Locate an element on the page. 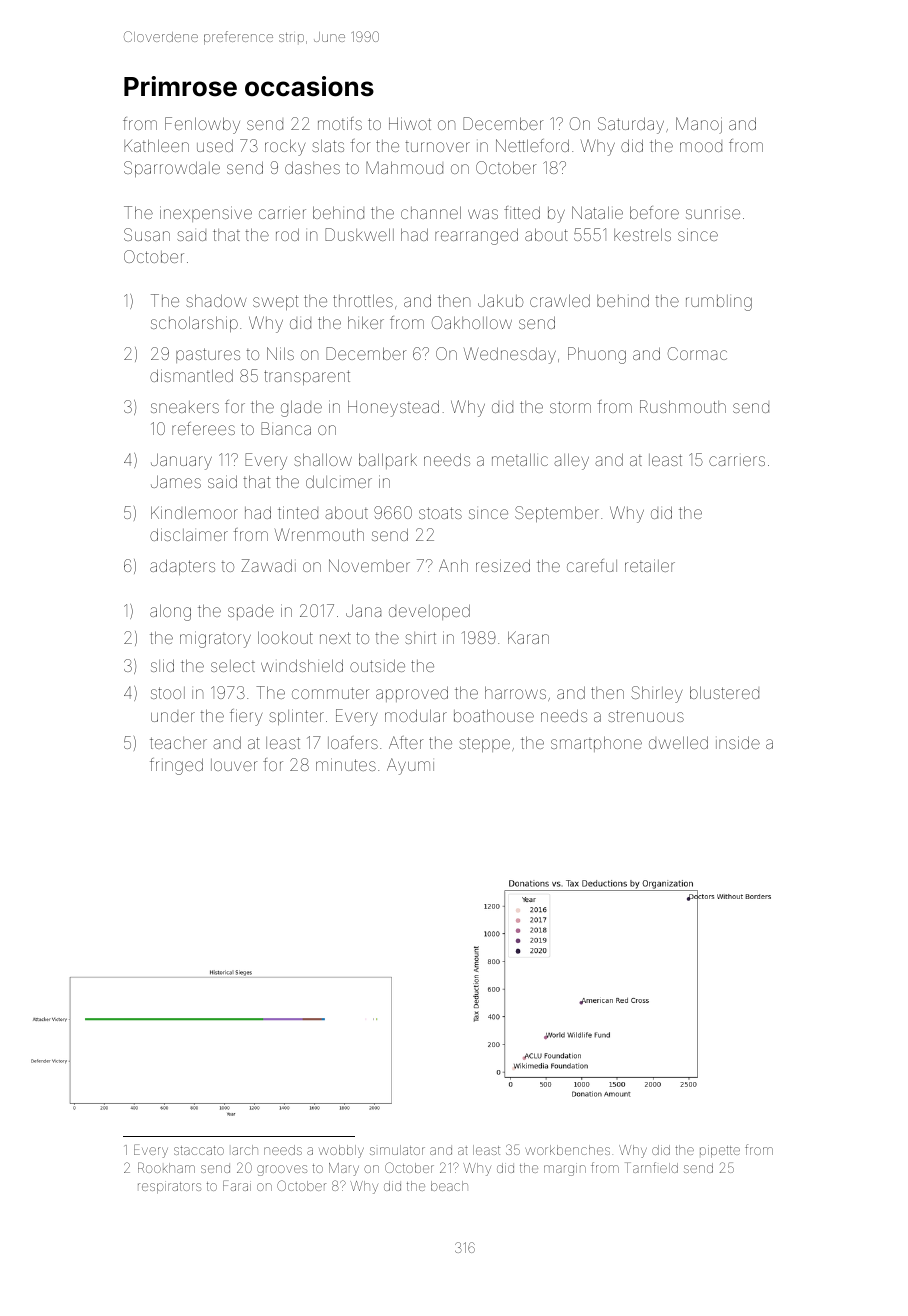 This image has width=908, height=1316. Manoj is located at coordinates (699, 125).
